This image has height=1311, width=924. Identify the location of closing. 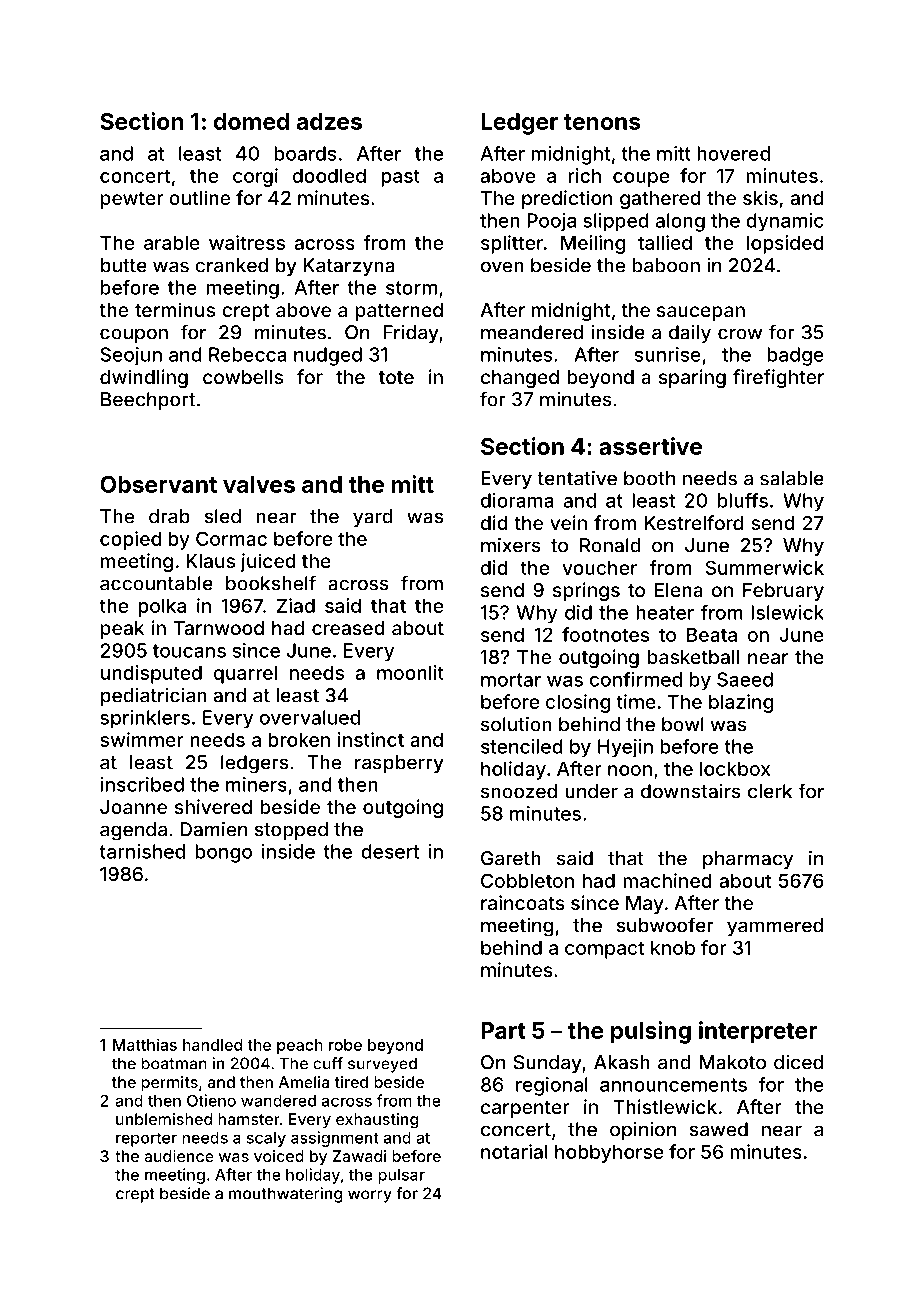
(578, 703).
